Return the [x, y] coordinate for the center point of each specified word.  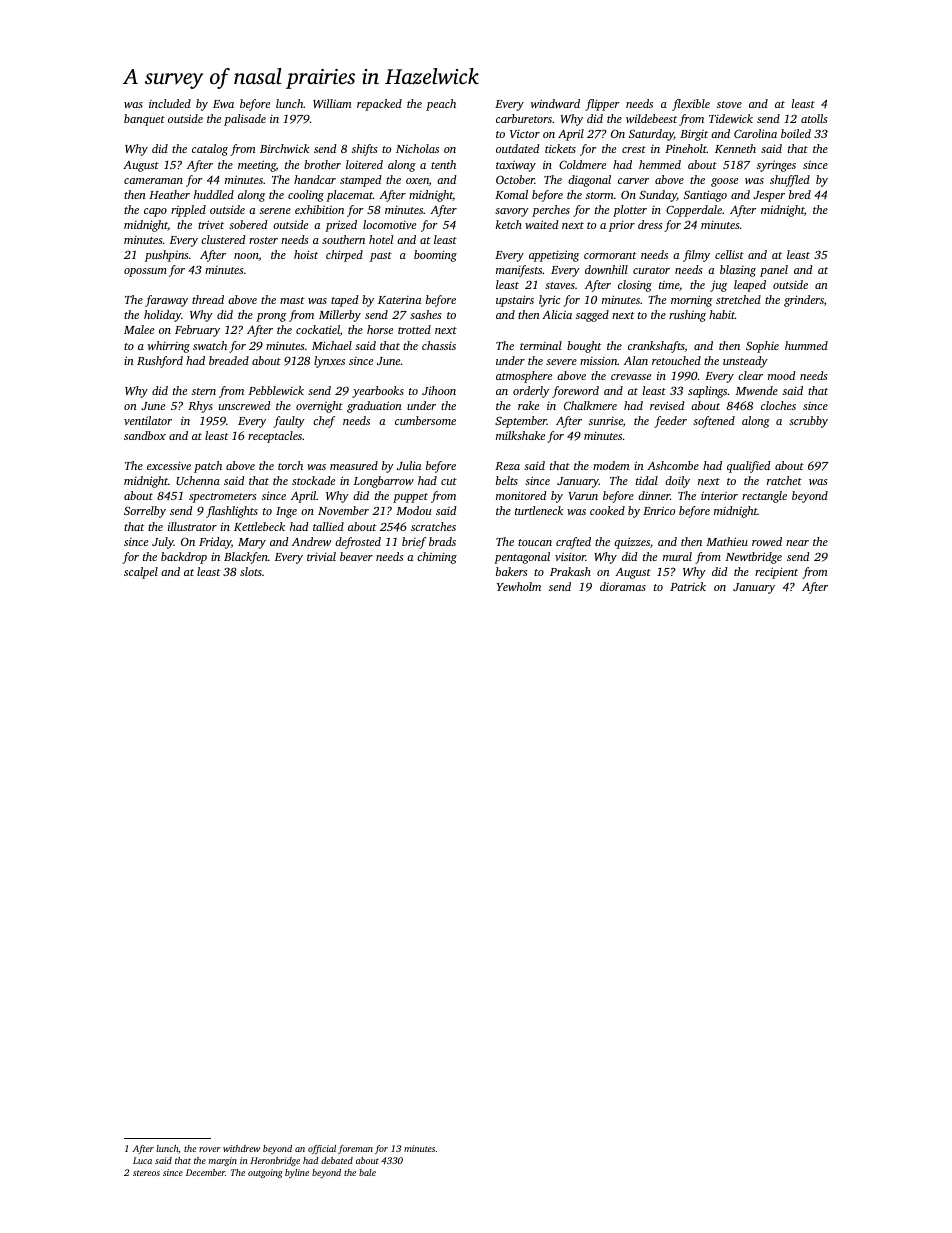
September [521, 422]
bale [367, 1172]
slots [251, 571]
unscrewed [245, 405]
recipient [776, 573]
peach [441, 105]
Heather [169, 194]
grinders [804, 301]
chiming [437, 558]
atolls [814, 118]
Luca [142, 1160]
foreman [355, 1149]
